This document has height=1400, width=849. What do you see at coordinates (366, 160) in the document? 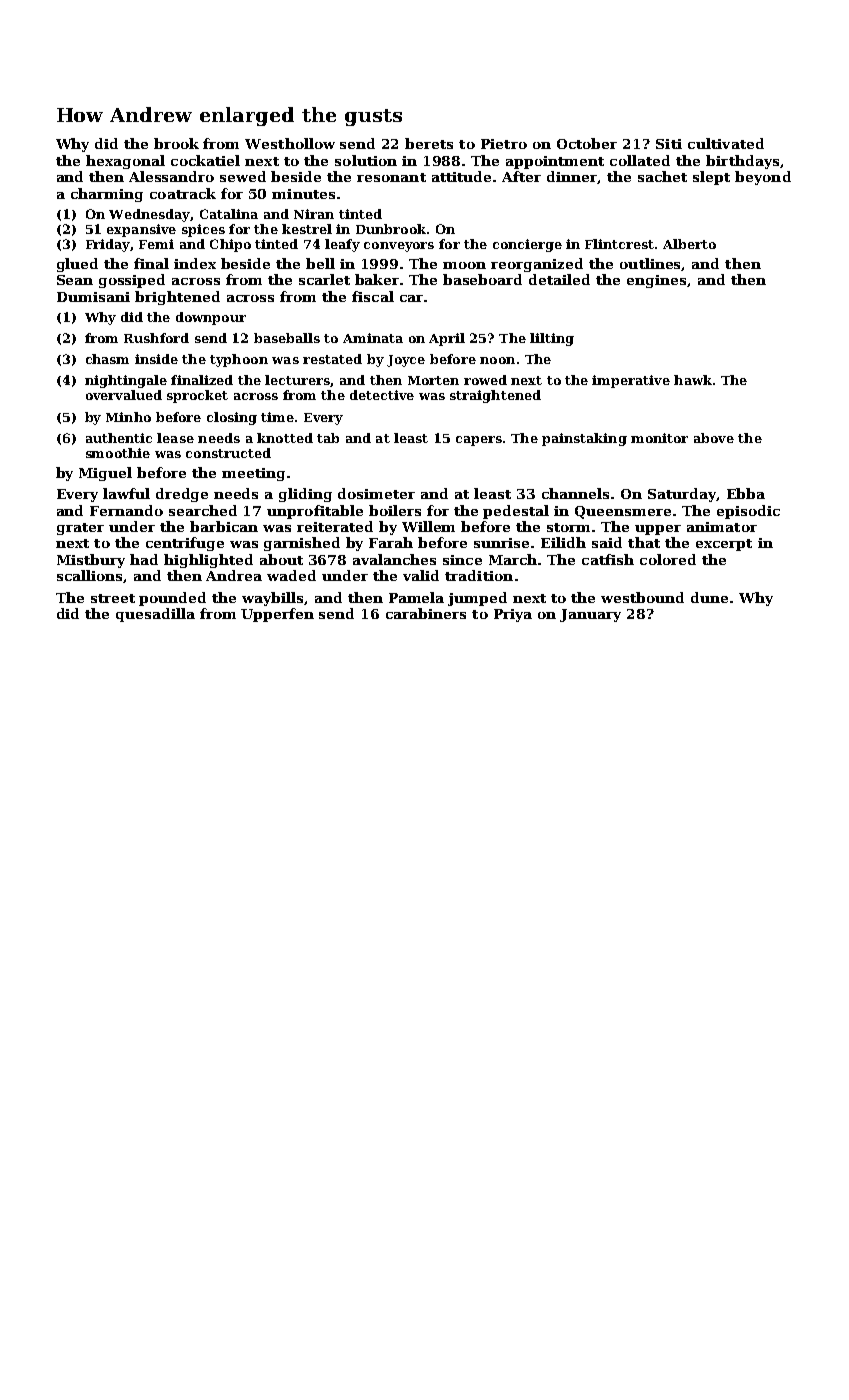
I see `solution` at bounding box center [366, 160].
